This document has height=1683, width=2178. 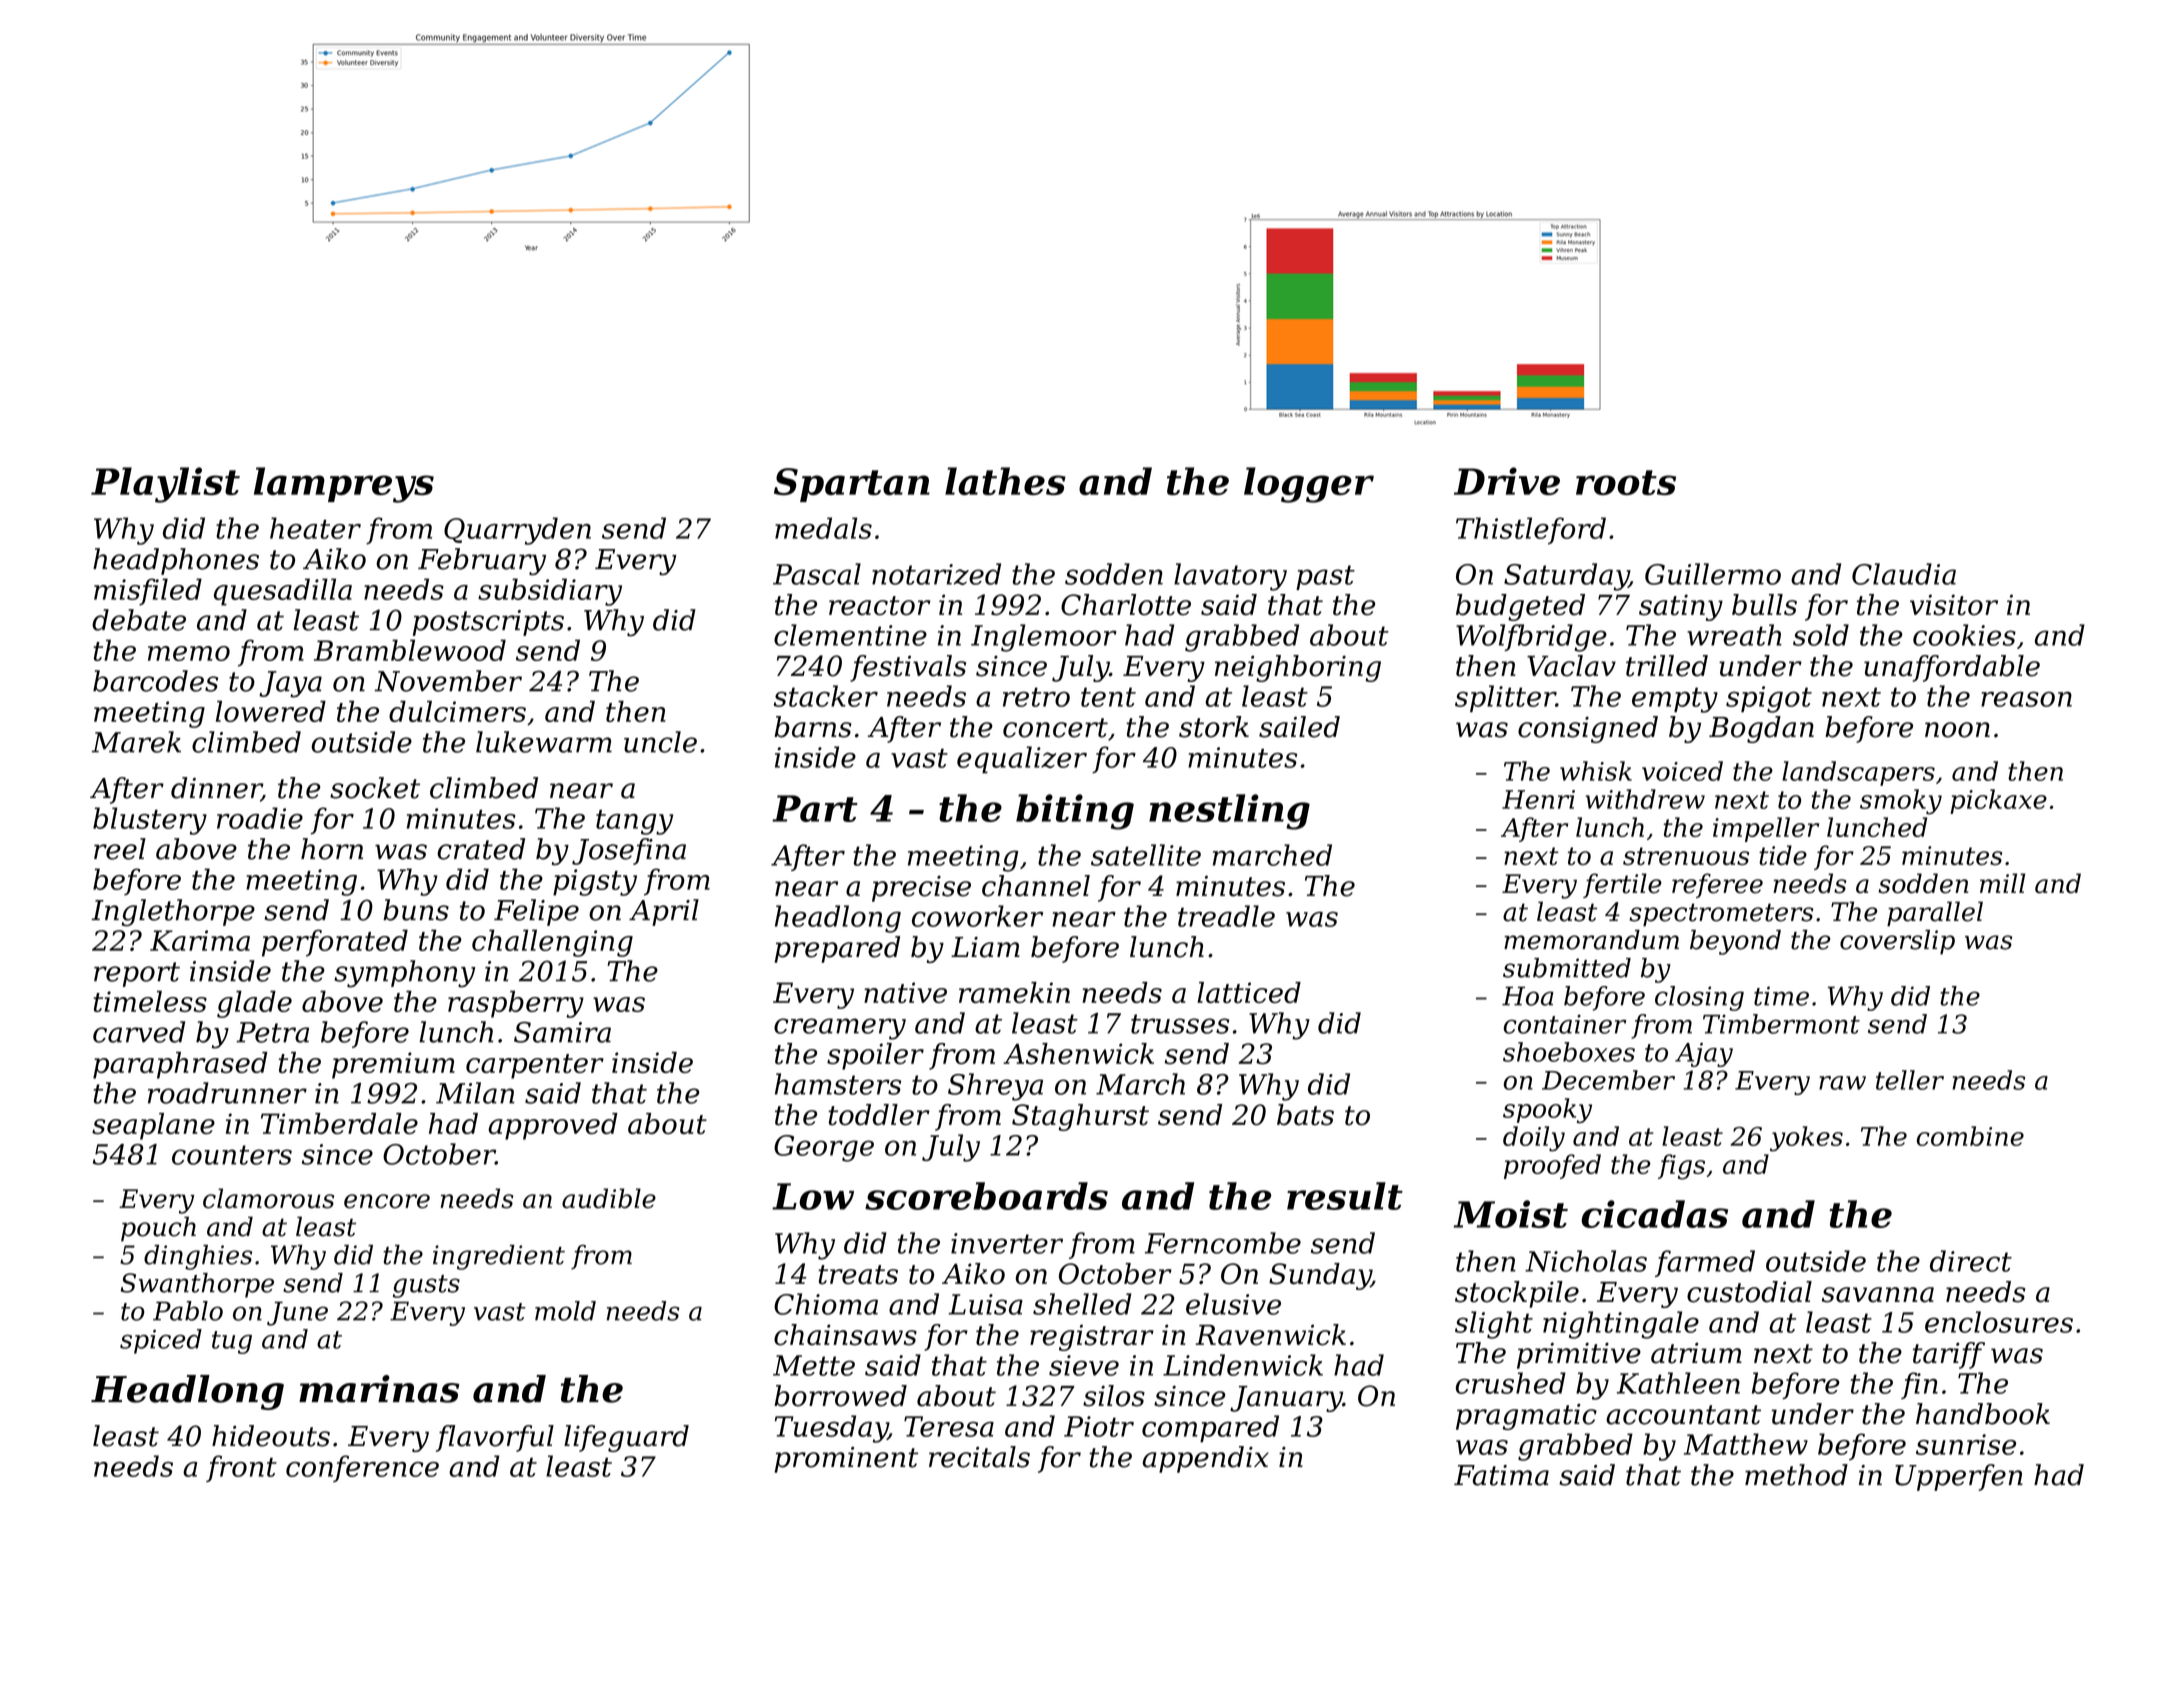 I want to click on conference, so click(x=362, y=1468).
